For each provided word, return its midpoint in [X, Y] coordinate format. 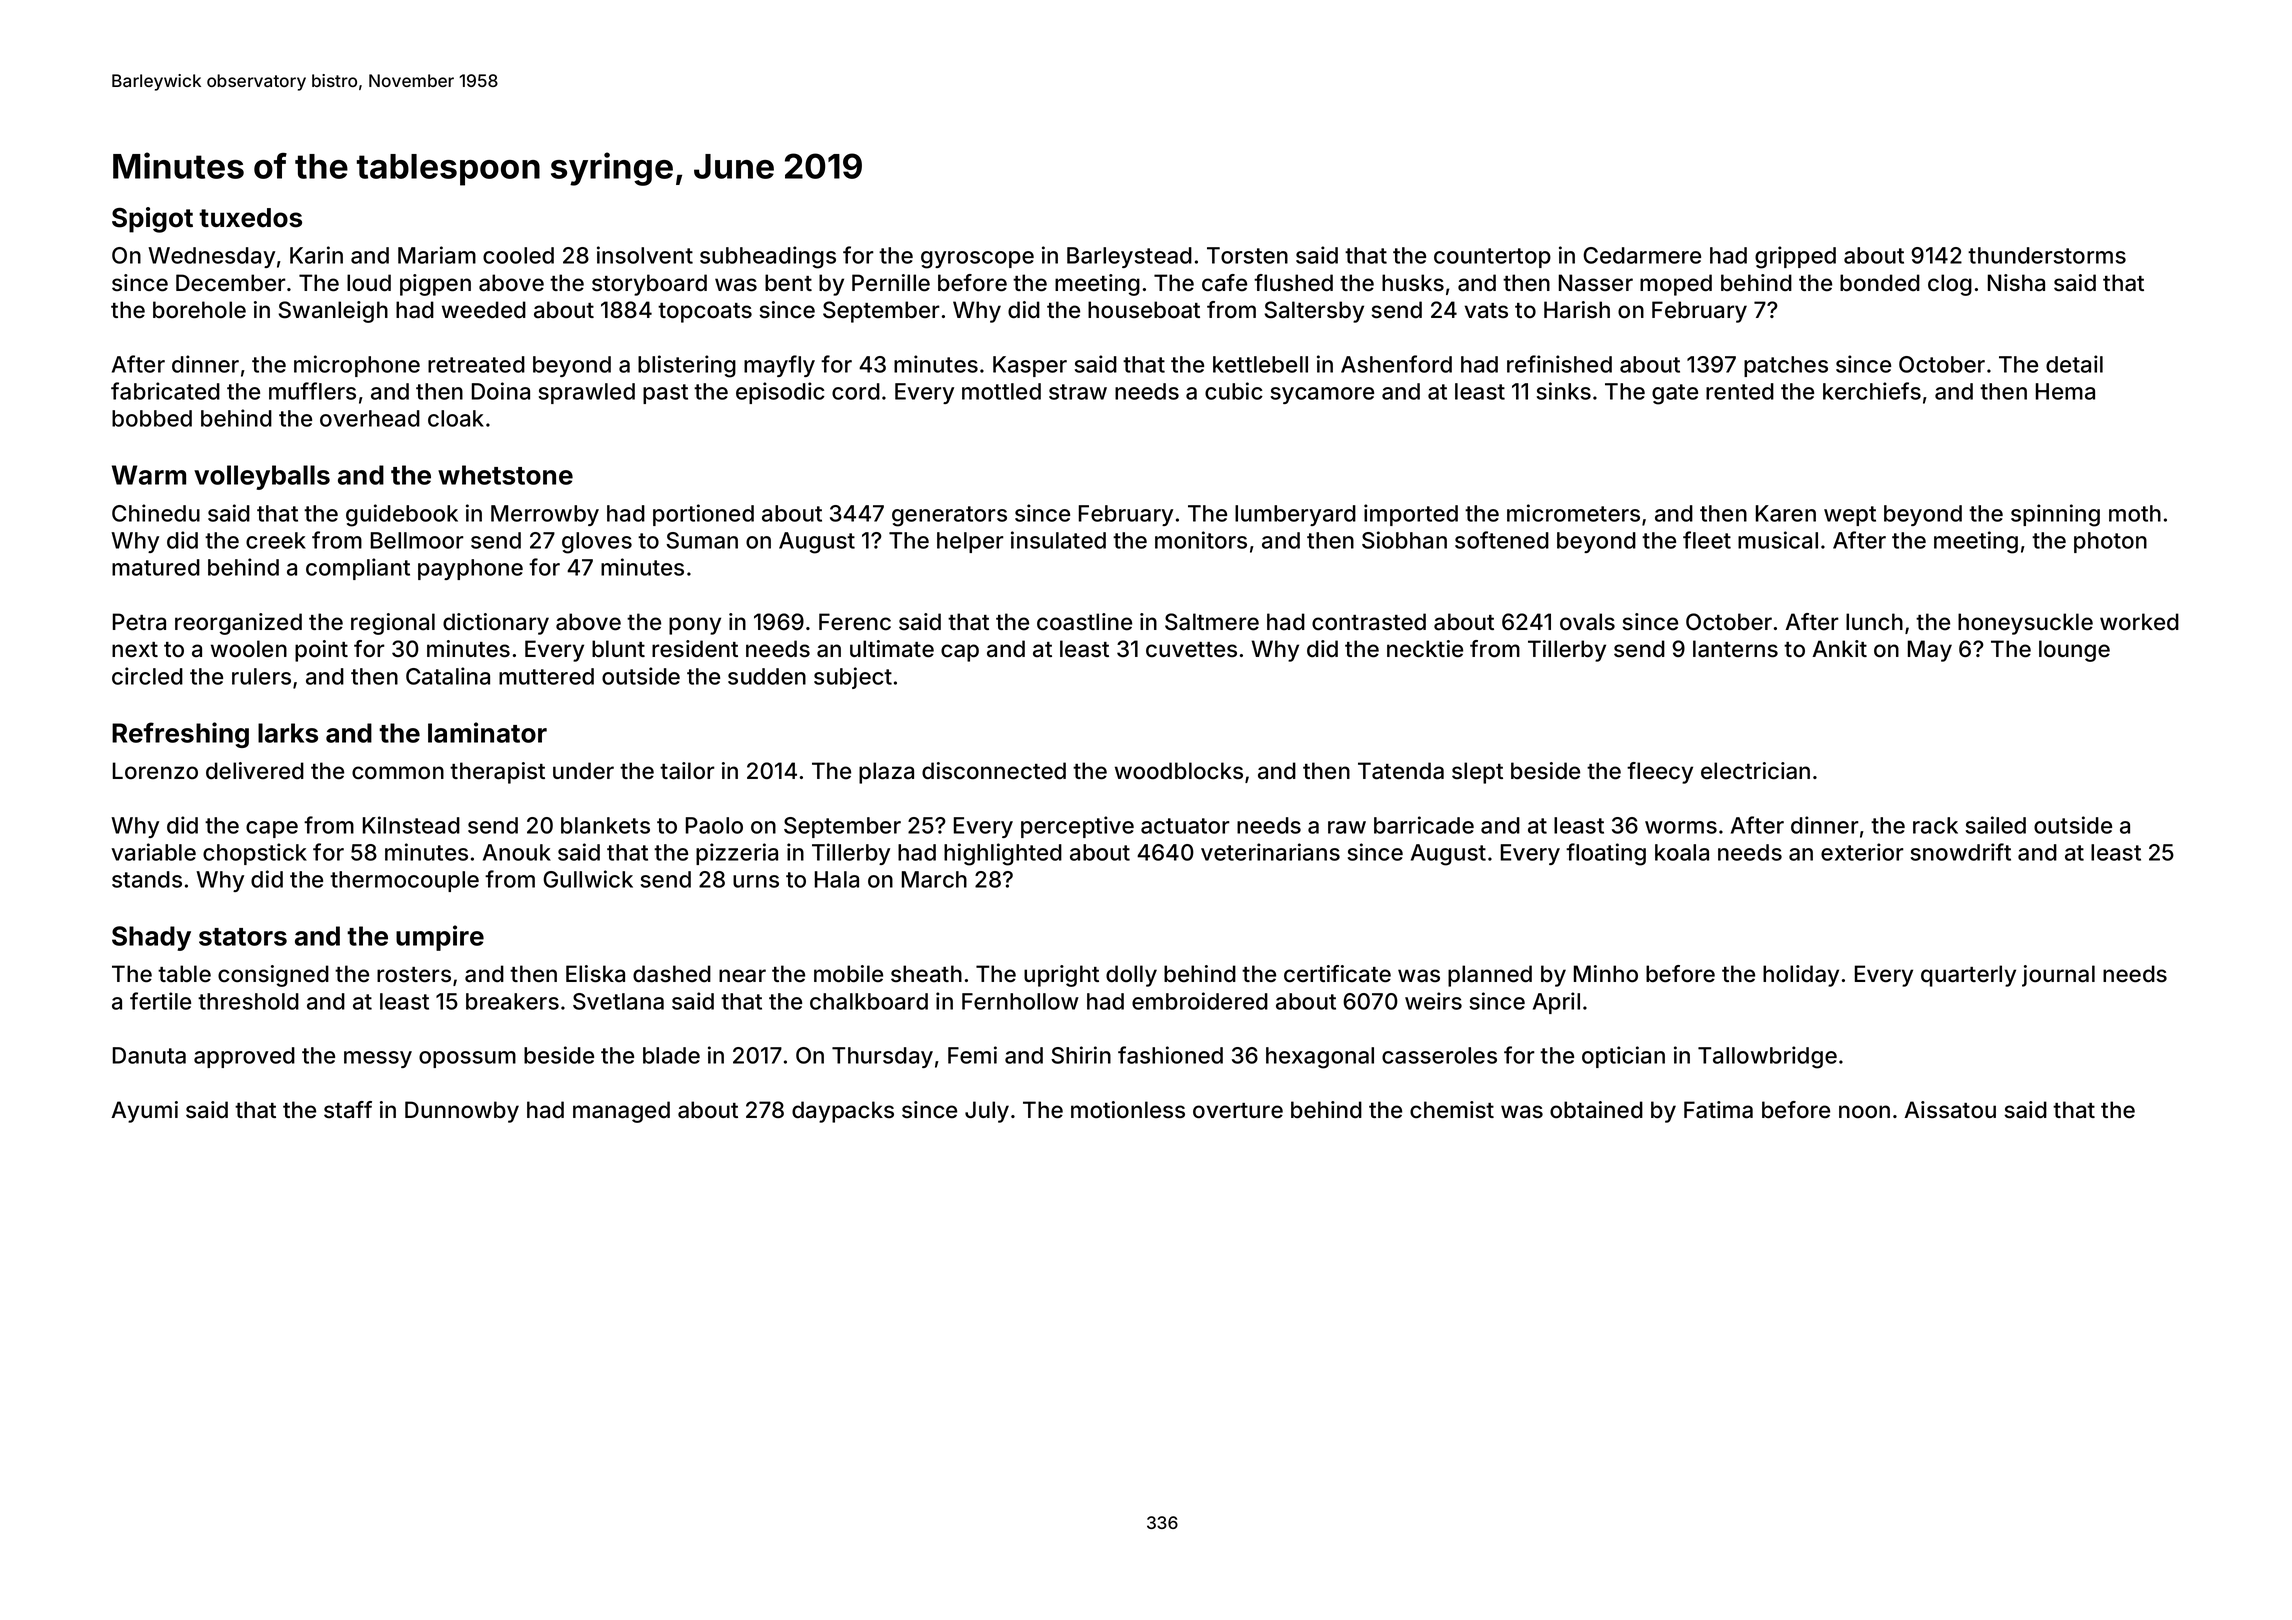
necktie [1425, 649]
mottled [1001, 391]
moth [2135, 513]
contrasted [1369, 622]
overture [1238, 1111]
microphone [357, 366]
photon [2110, 542]
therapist [497, 773]
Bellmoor [417, 540]
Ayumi [144, 1112]
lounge [2074, 651]
